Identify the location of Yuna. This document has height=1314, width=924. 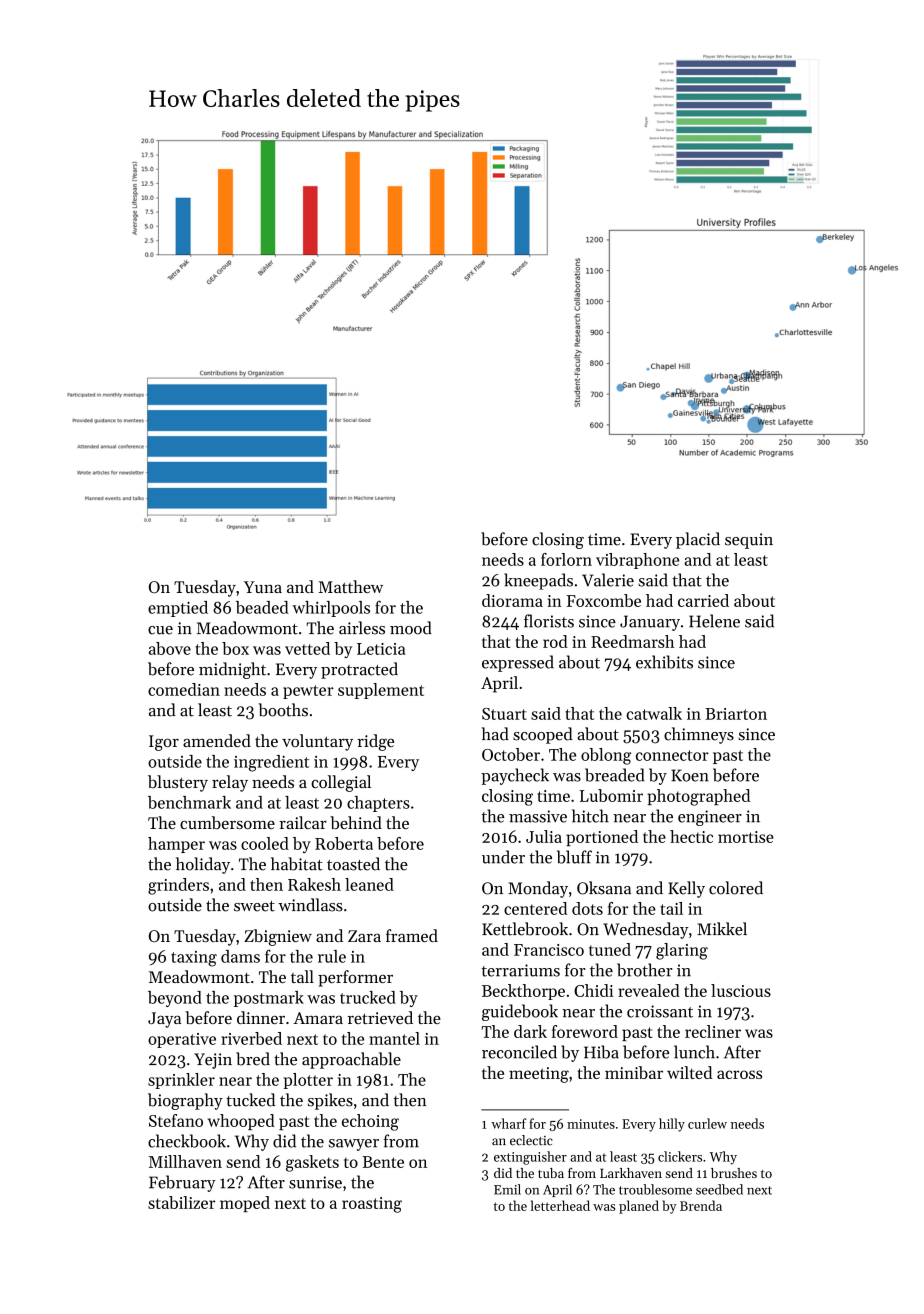
(263, 587).
